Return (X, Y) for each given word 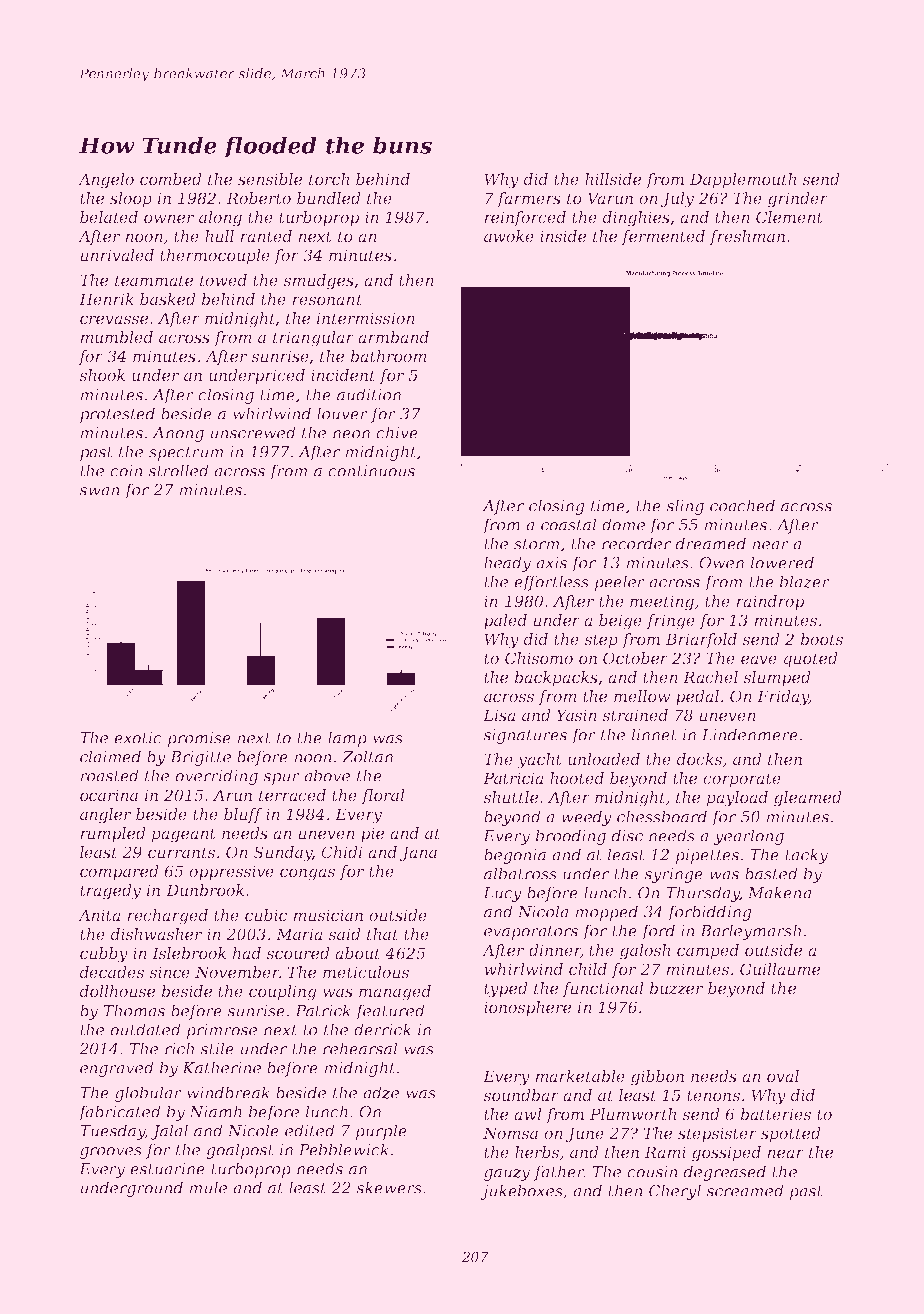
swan (99, 491)
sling (685, 507)
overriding (216, 777)
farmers (529, 199)
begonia (515, 856)
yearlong (749, 837)
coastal (568, 524)
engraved (116, 1069)
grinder (798, 200)
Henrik (106, 299)
